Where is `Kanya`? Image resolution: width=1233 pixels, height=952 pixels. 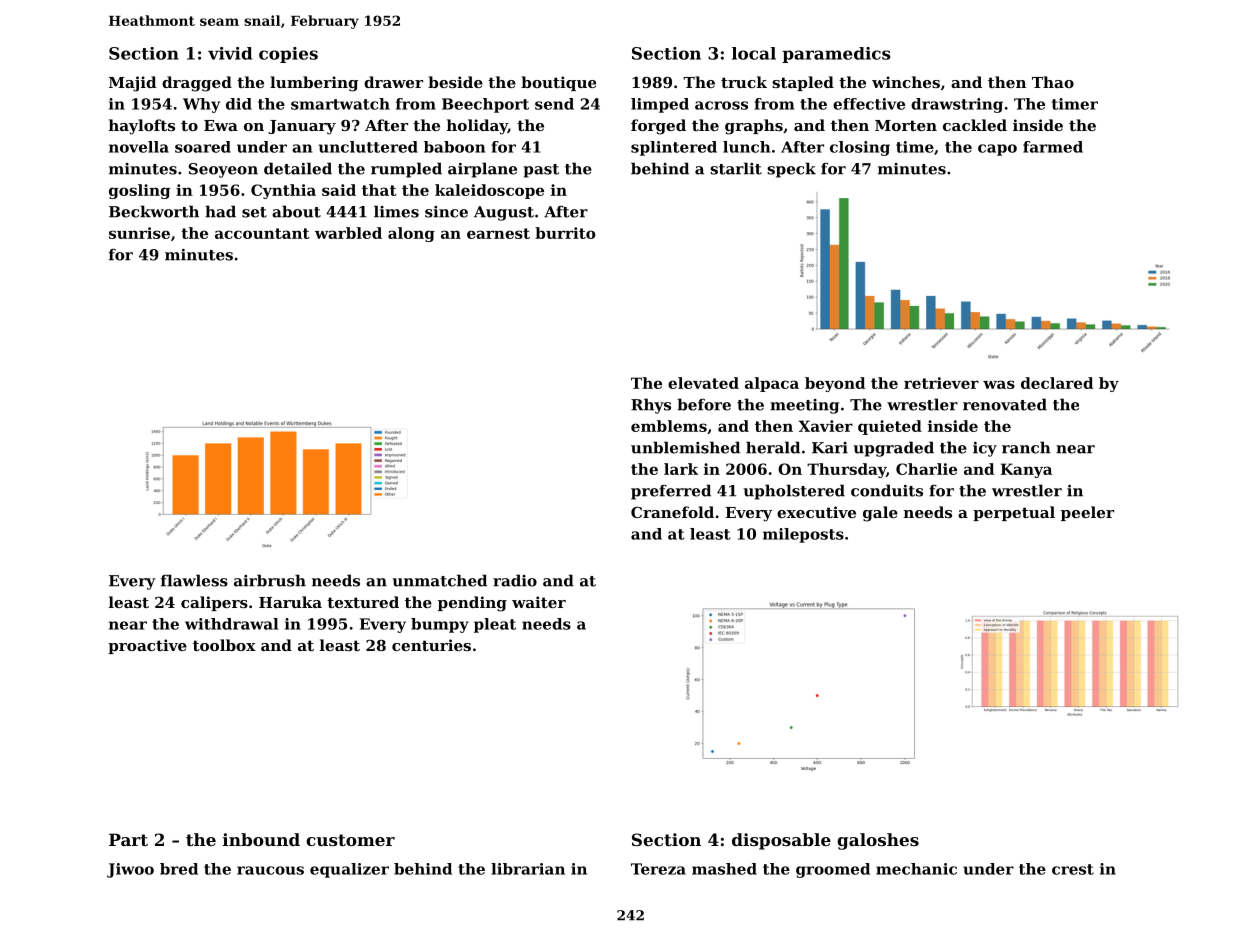 Kanya is located at coordinates (1026, 470).
